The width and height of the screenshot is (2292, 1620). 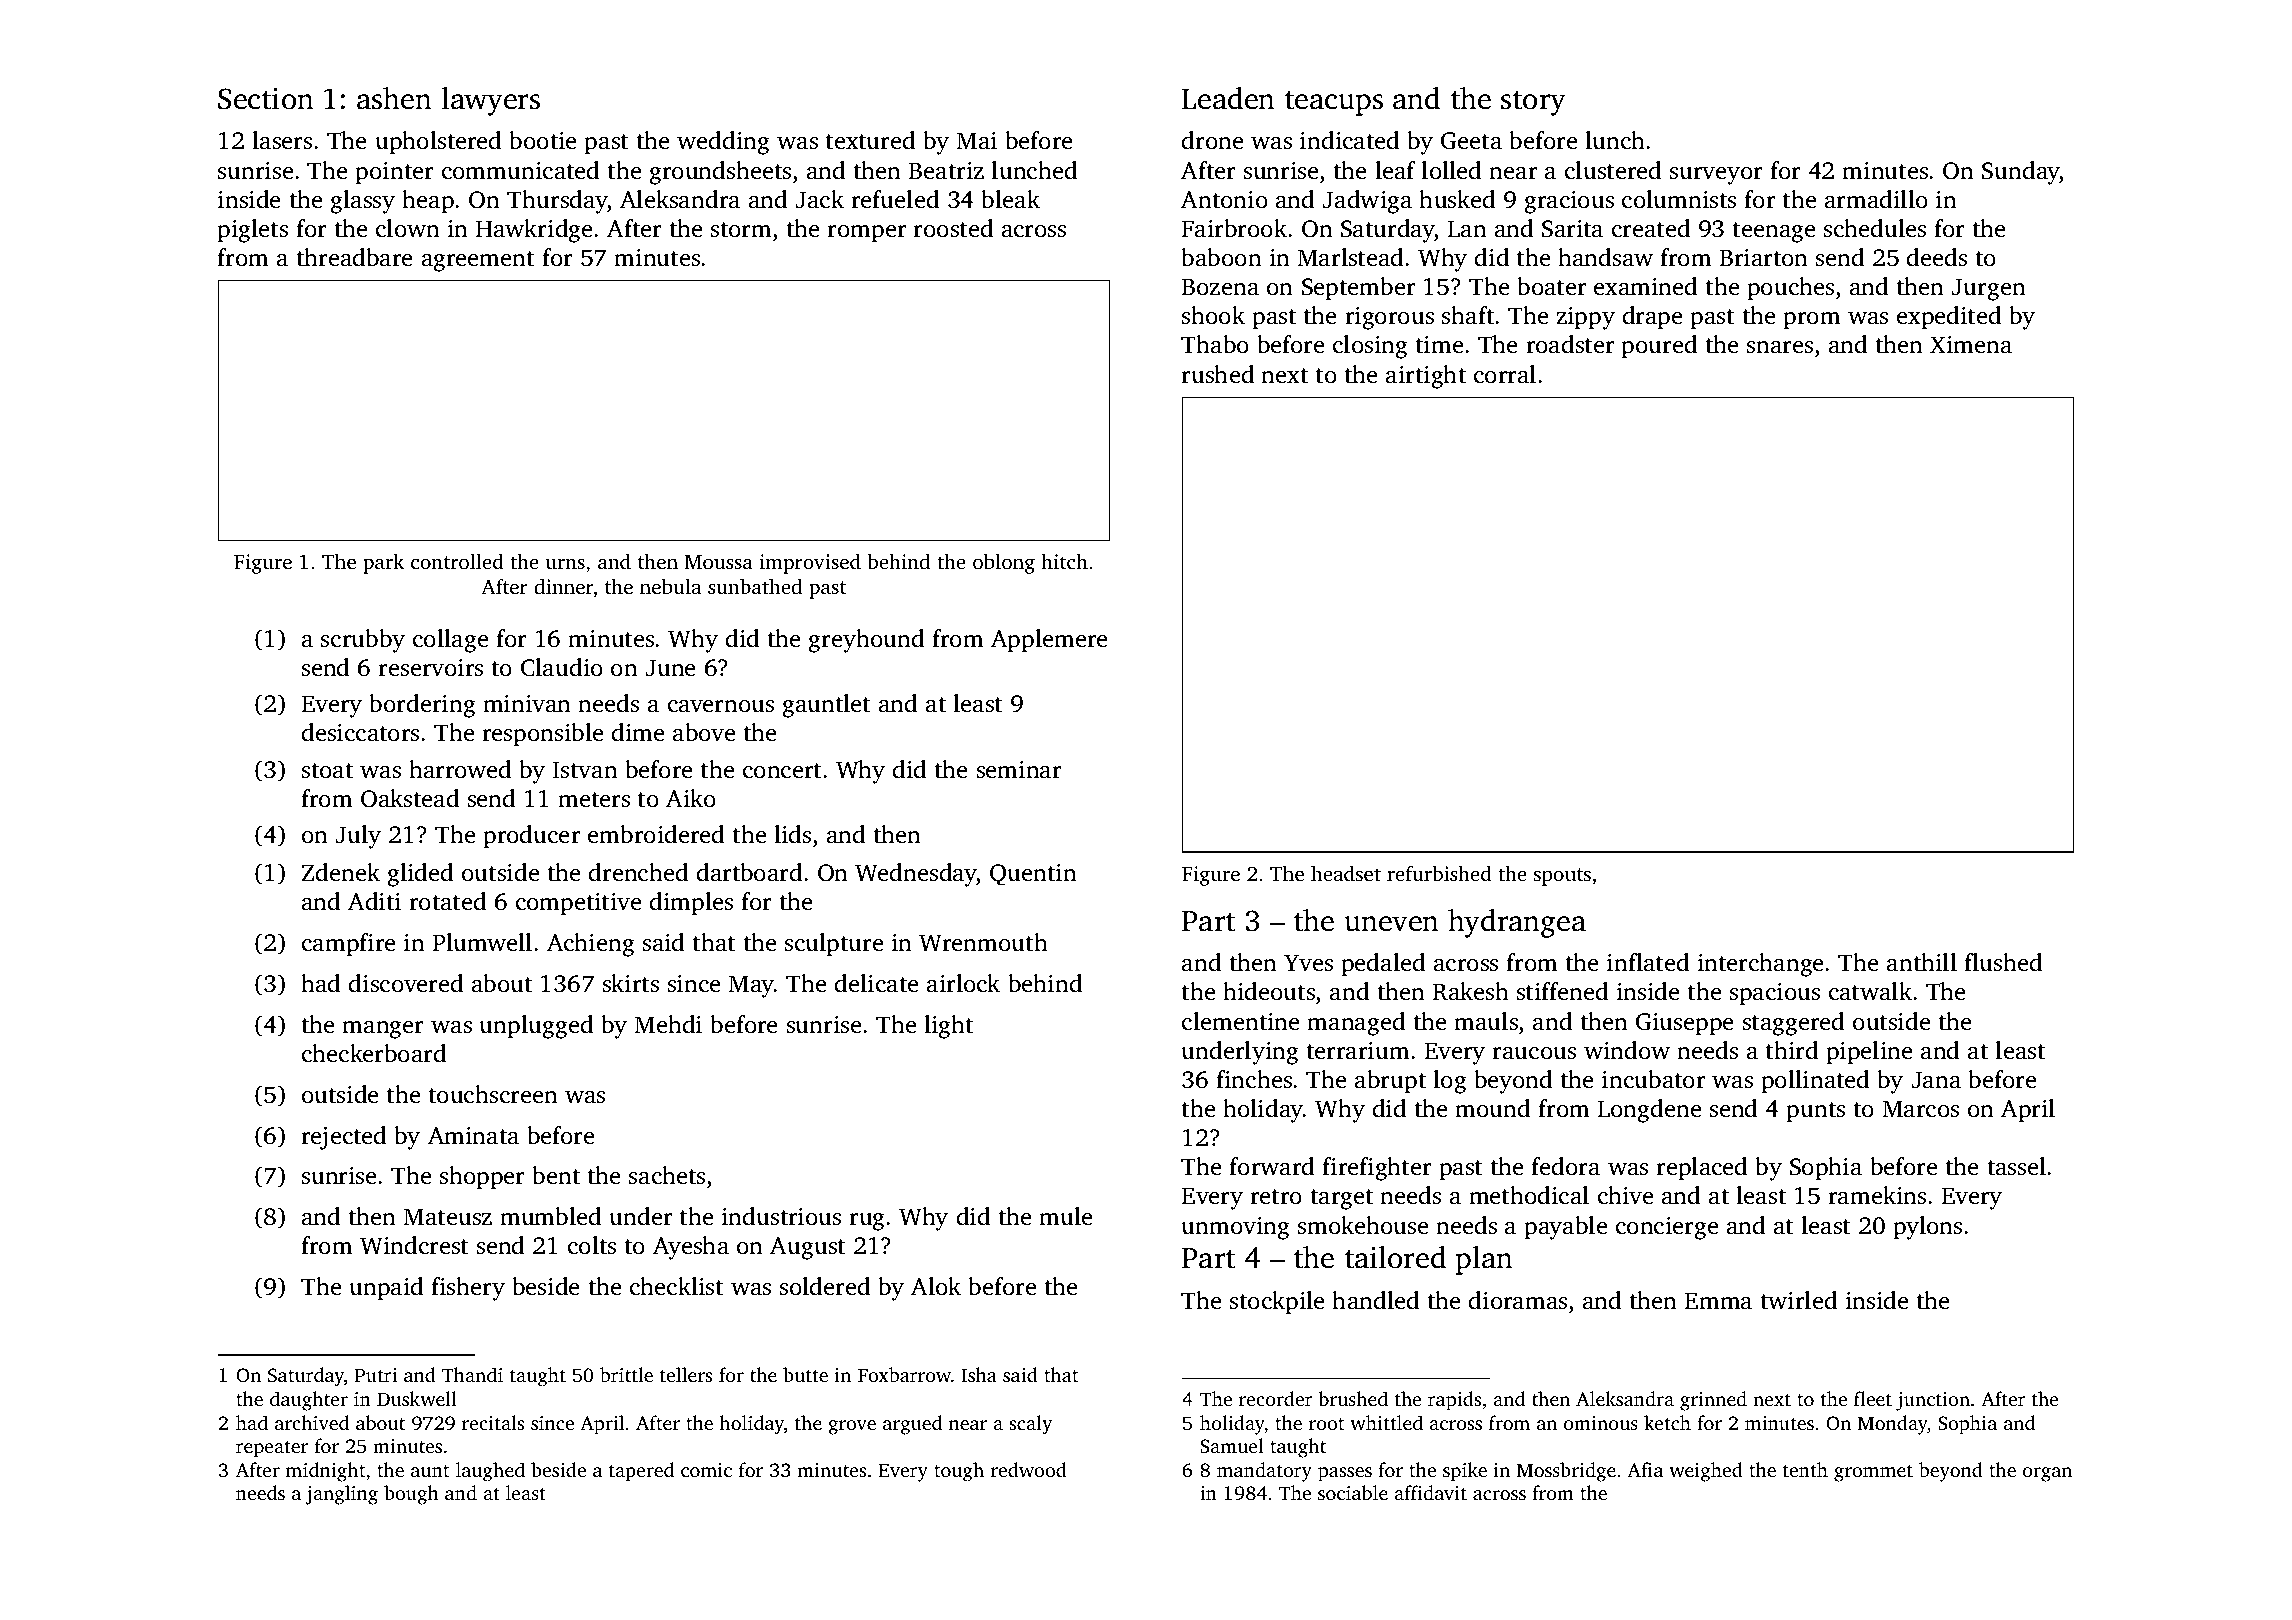 What do you see at coordinates (394, 98) in the screenshot?
I see `ashen` at bounding box center [394, 98].
